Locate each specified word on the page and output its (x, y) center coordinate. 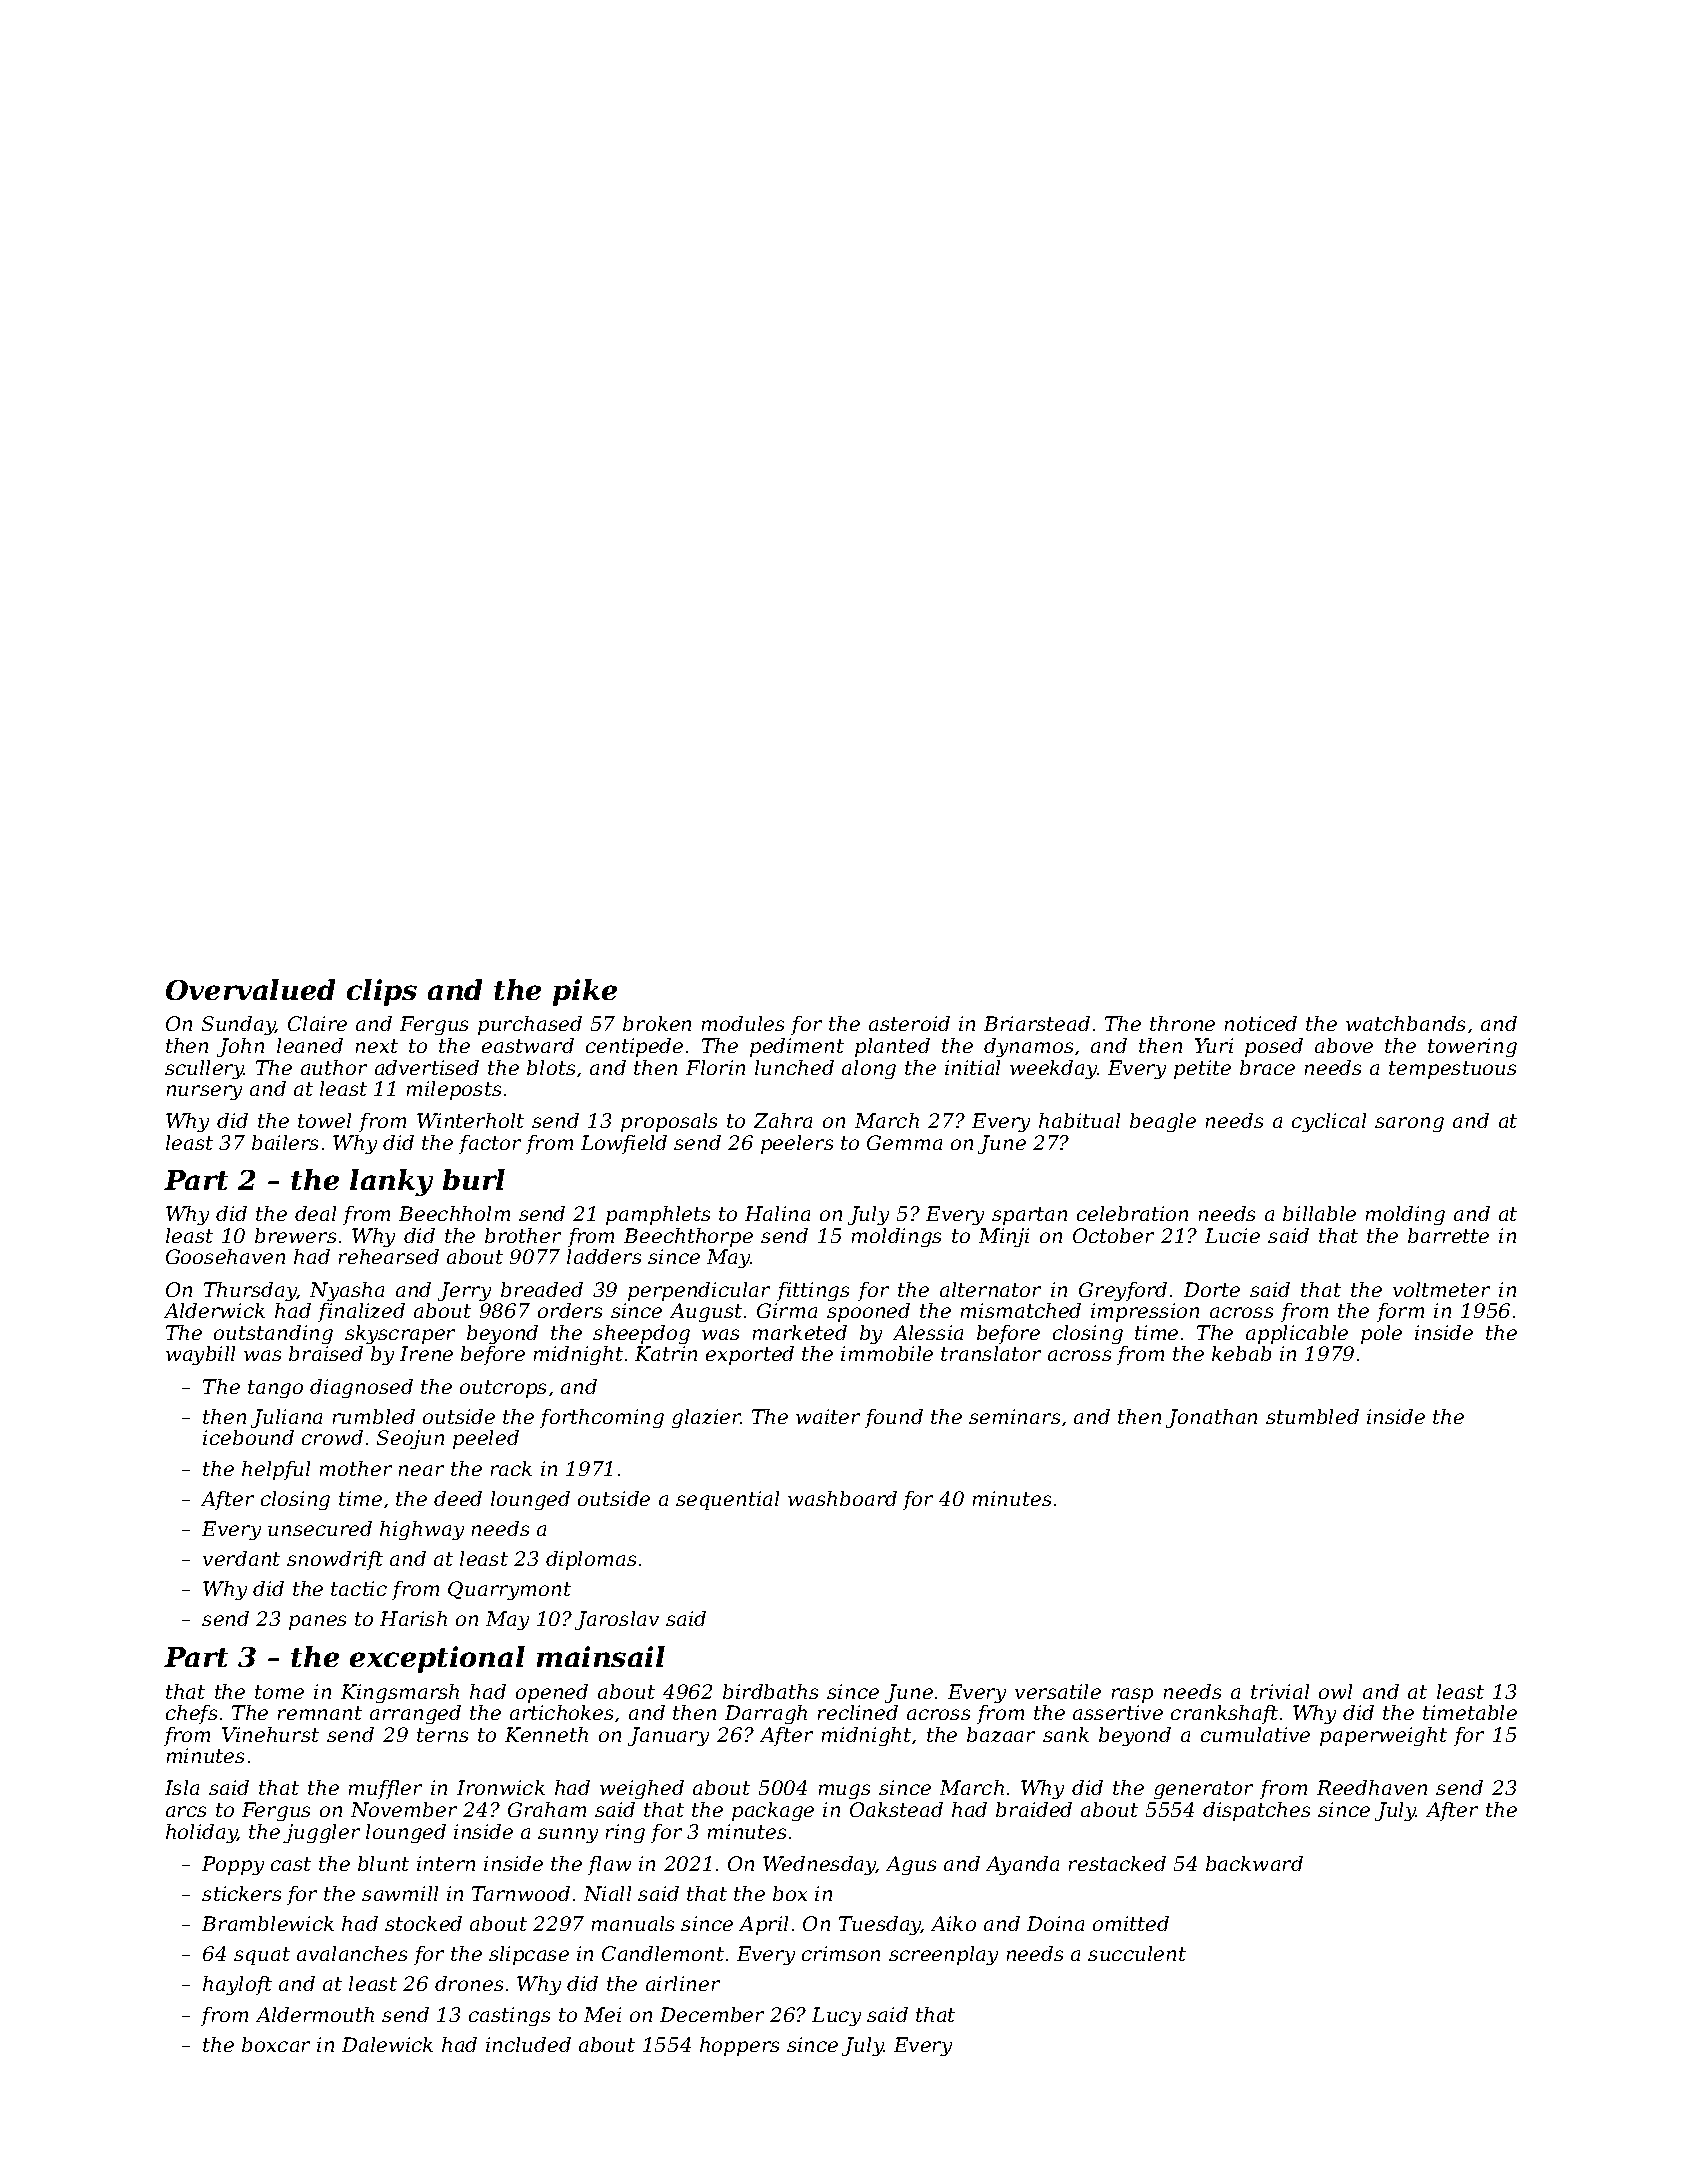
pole (1381, 1334)
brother (523, 1235)
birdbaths (770, 1691)
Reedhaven (1372, 1787)
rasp (1132, 1695)
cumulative (1255, 1734)
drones (469, 1983)
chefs (191, 1714)
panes (317, 1622)
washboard (842, 1498)
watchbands (1405, 1023)
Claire (317, 1023)
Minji (1004, 1237)
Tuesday (880, 1925)
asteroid (909, 1023)
